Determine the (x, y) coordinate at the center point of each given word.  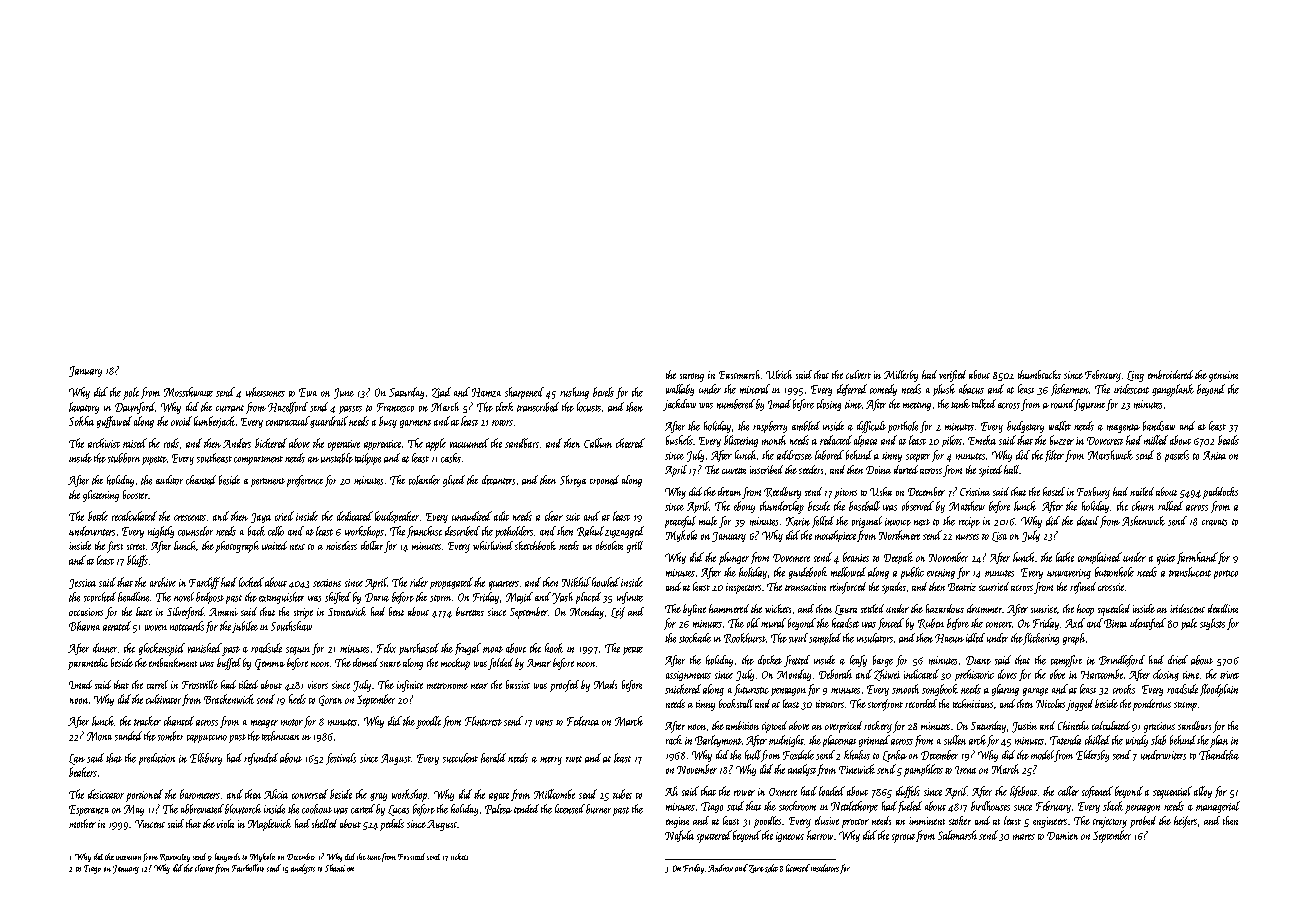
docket (770, 660)
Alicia (276, 794)
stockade (695, 638)
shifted (338, 598)
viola (225, 823)
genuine (1223, 376)
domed (365, 662)
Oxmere (783, 792)
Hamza (486, 392)
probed (1143, 822)
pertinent (268, 482)
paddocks (1220, 493)
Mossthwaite (188, 392)
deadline (1223, 608)
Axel (1075, 623)
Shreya (573, 481)
